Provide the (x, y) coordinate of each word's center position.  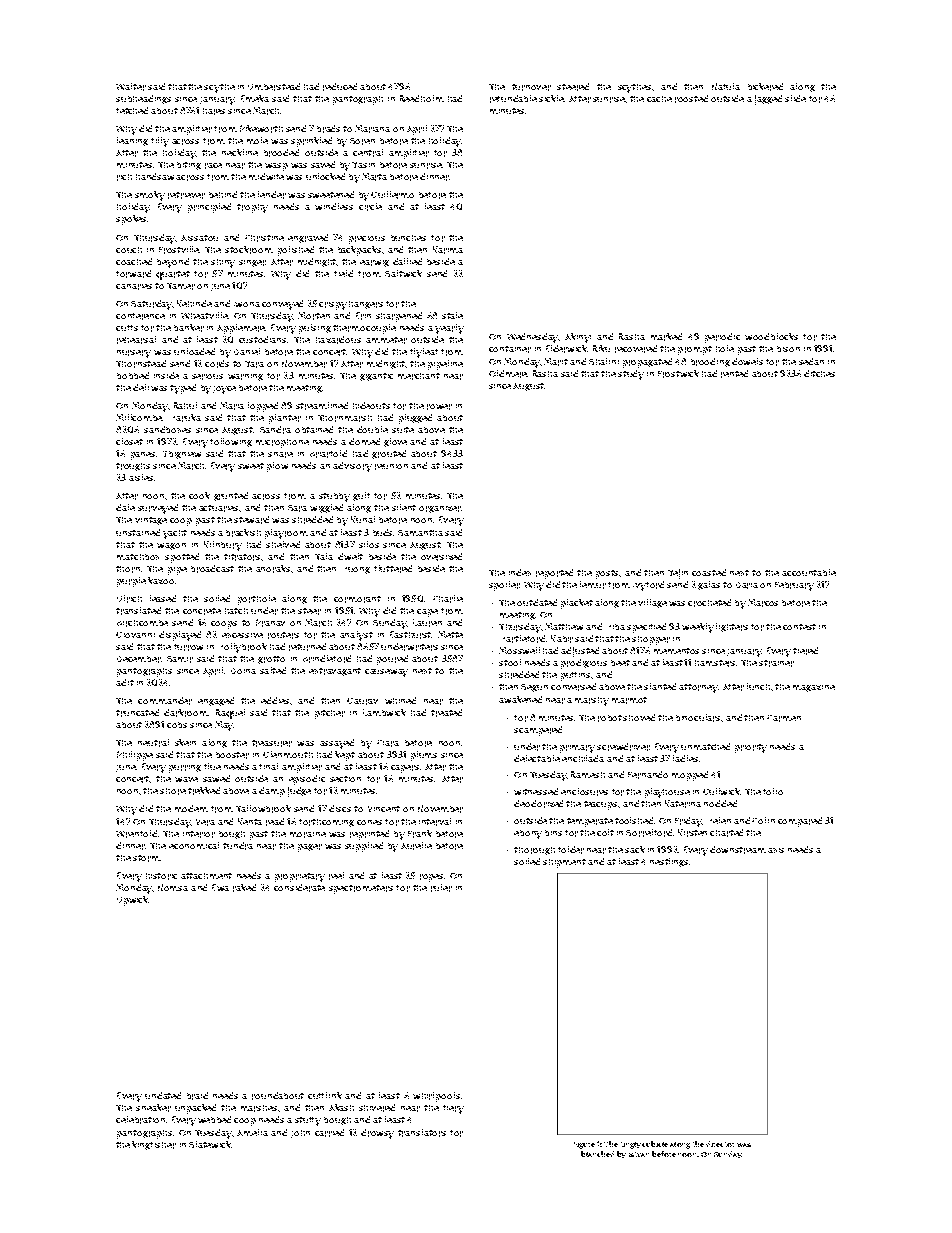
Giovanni (135, 635)
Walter (131, 87)
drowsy (377, 1134)
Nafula (726, 86)
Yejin (678, 574)
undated (163, 1095)
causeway (386, 673)
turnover (531, 87)
